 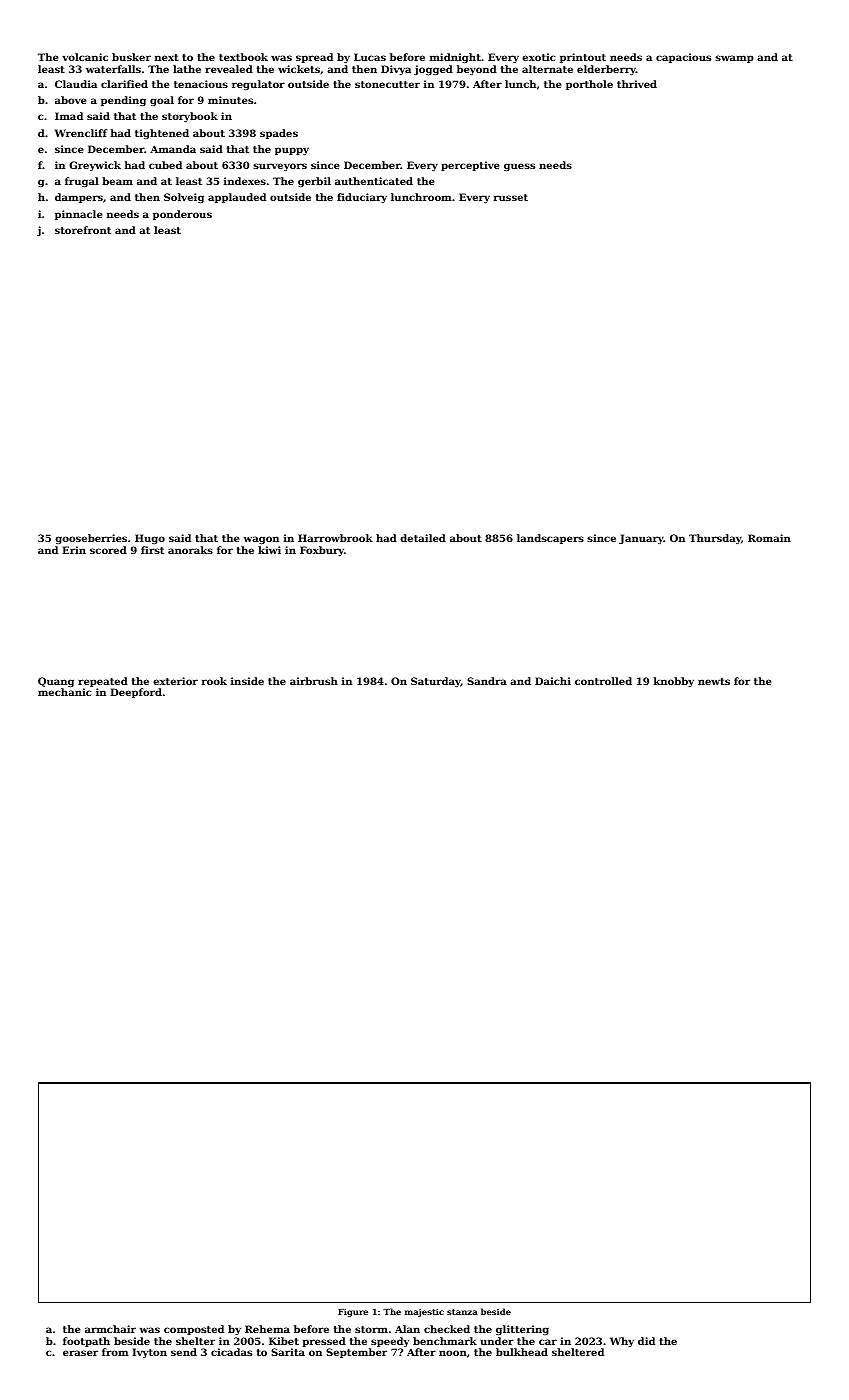 I want to click on Imad, so click(x=69, y=116).
